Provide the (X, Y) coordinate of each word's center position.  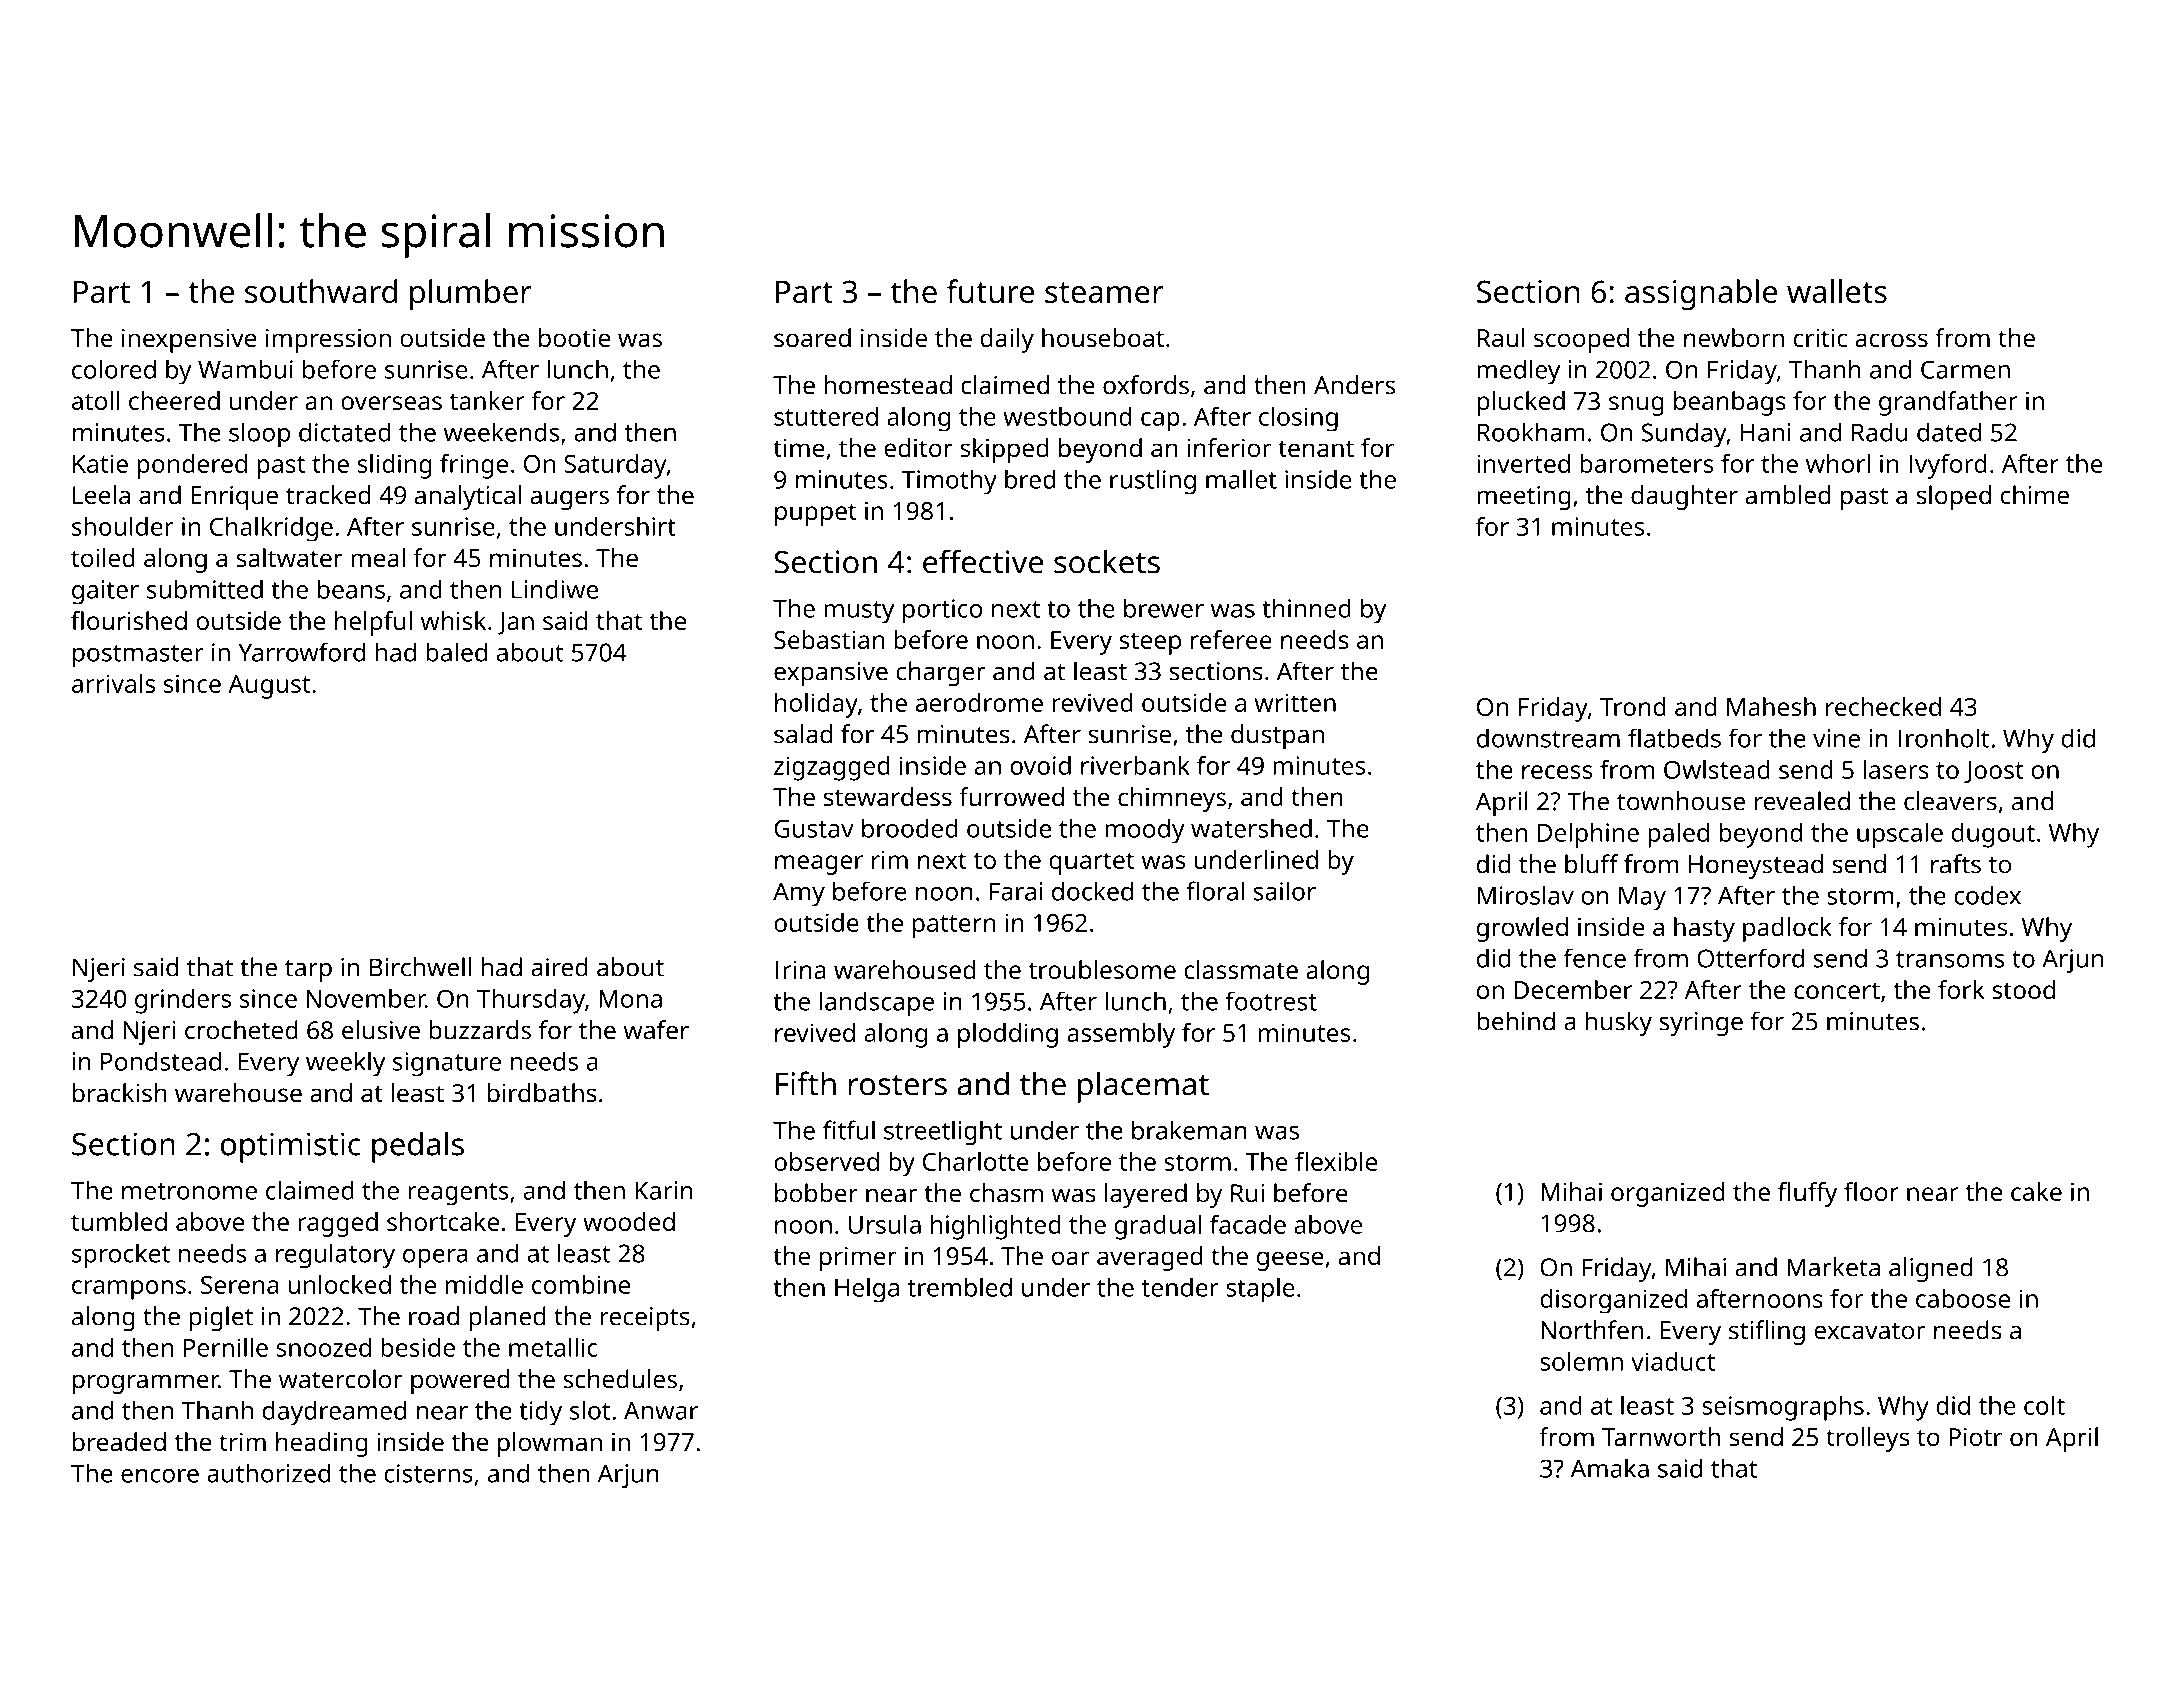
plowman (550, 1444)
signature (447, 1064)
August (269, 687)
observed (826, 1161)
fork (1961, 989)
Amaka (1610, 1468)
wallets (1837, 291)
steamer (1104, 292)
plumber (471, 295)
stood (2023, 989)
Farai (1016, 891)
